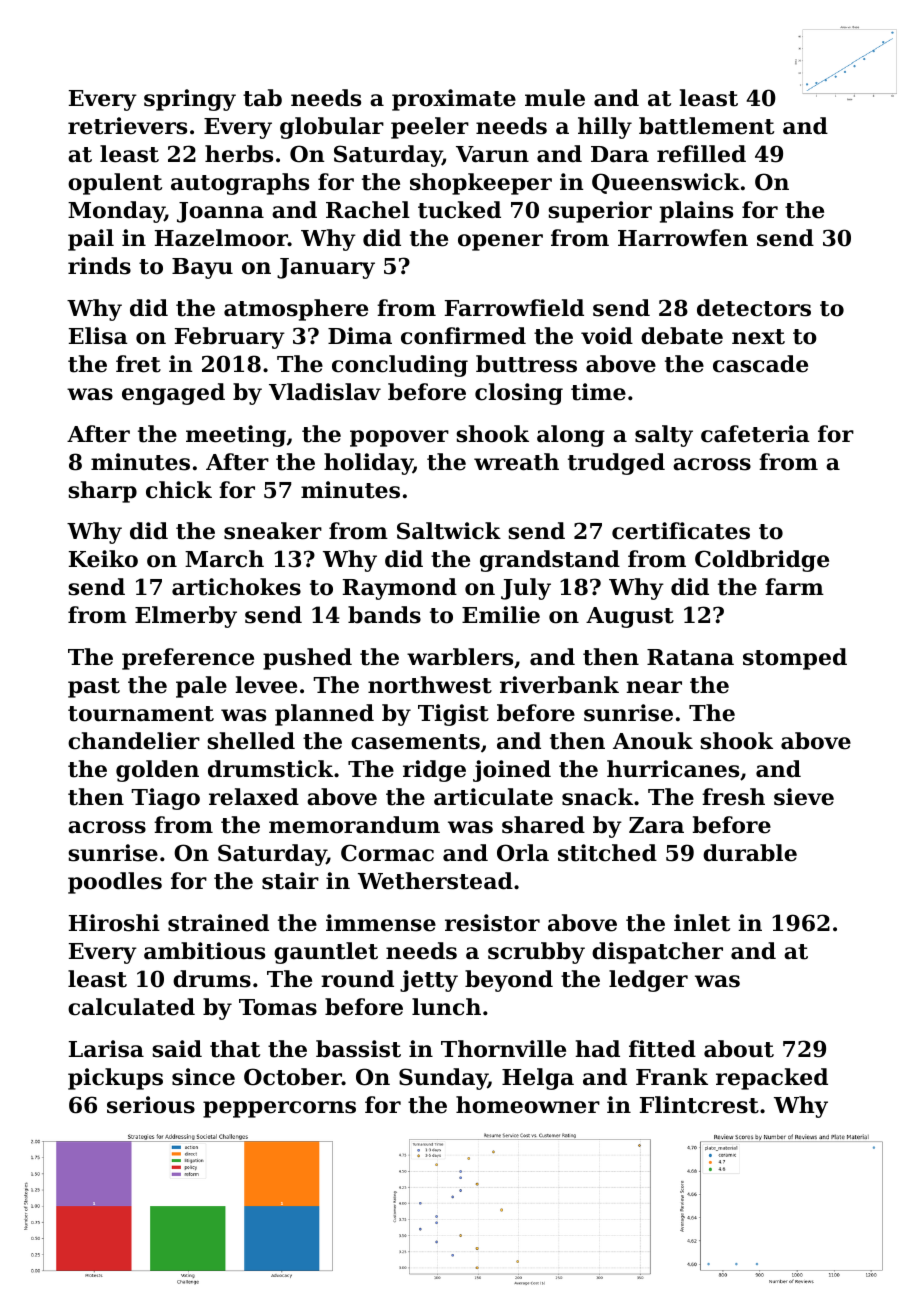 The height and width of the screenshot is (1311, 924). Describe the element at coordinates (454, 100) in the screenshot. I see `proximate` at that location.
